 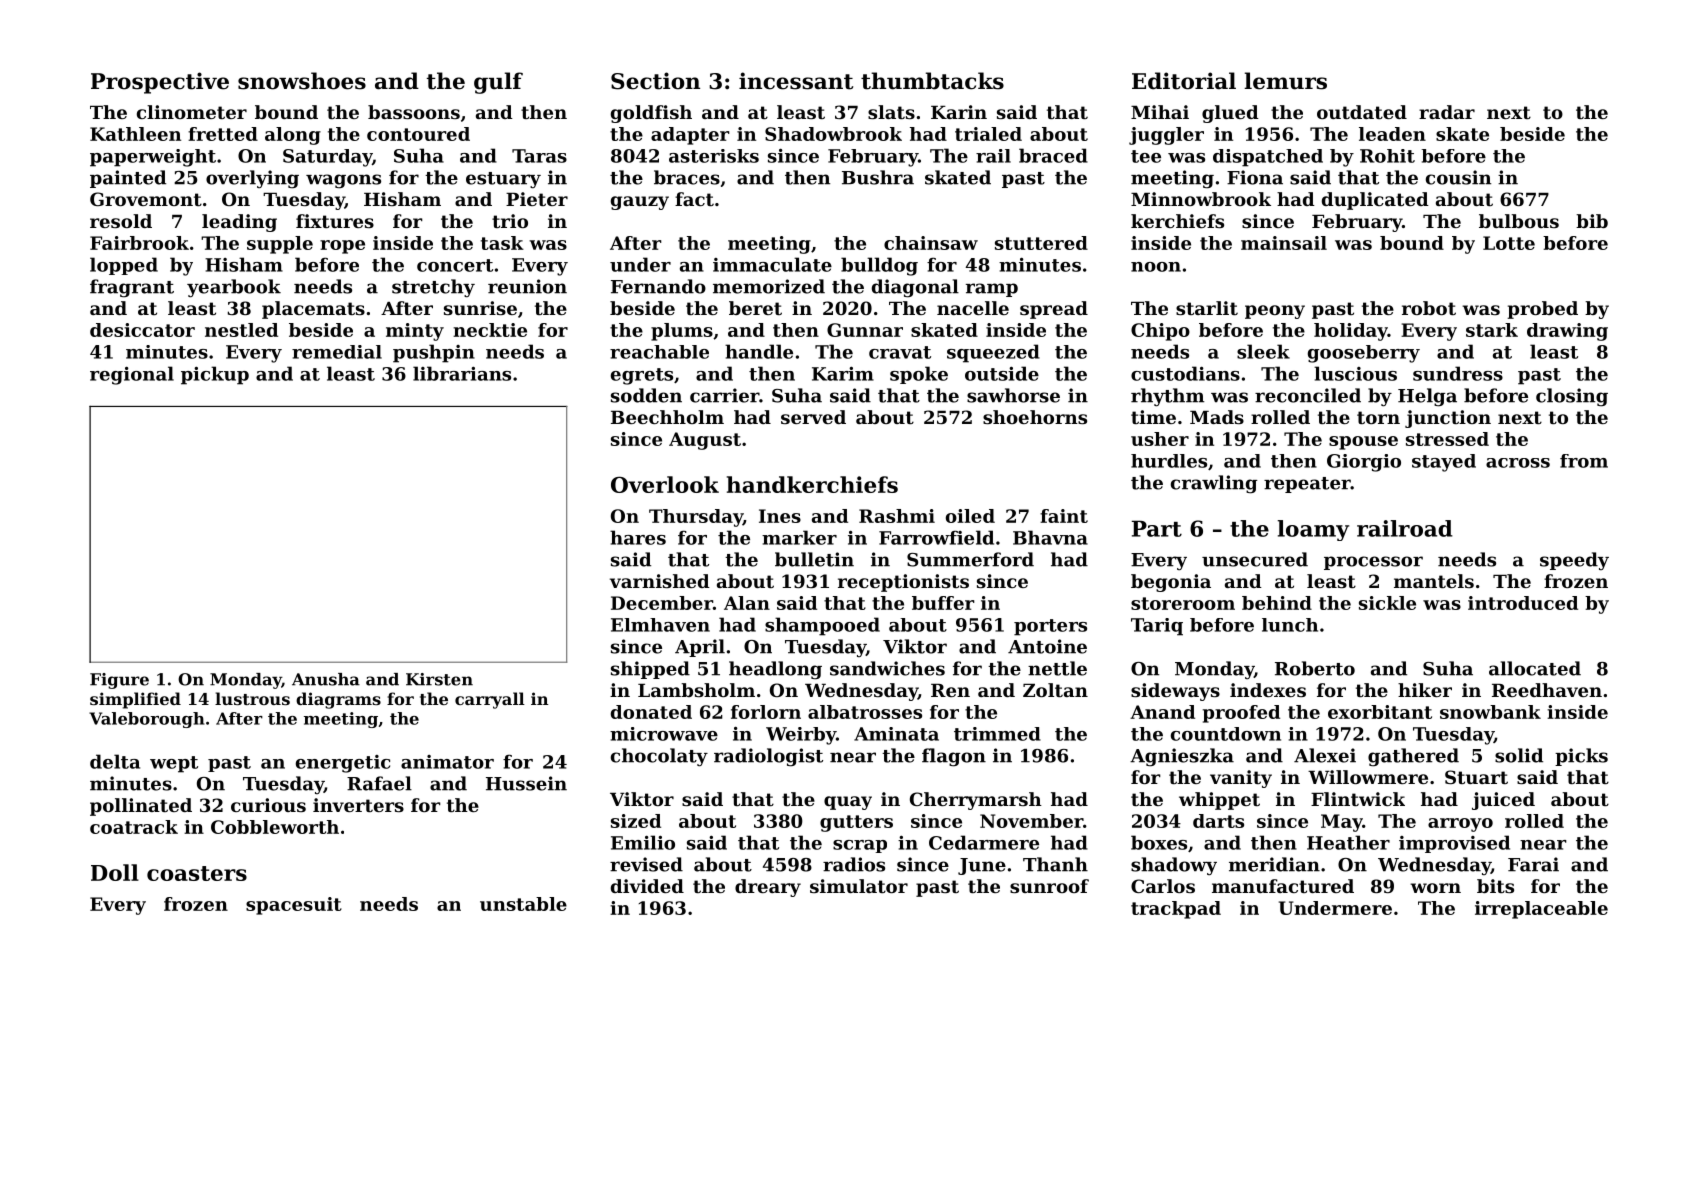 I want to click on luscious, so click(x=1355, y=373).
